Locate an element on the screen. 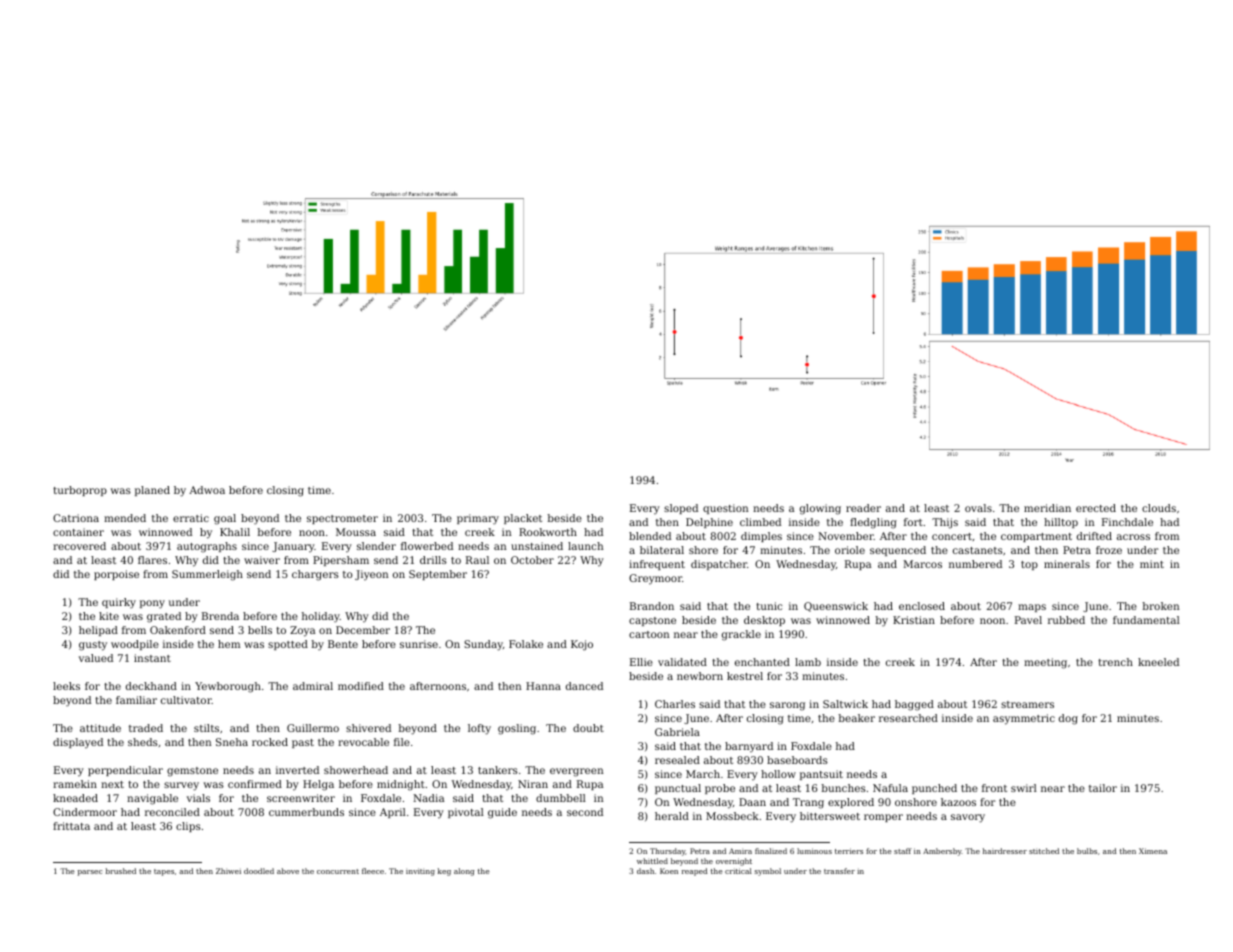 This screenshot has width=1233, height=952. dog is located at coordinates (1068, 719).
